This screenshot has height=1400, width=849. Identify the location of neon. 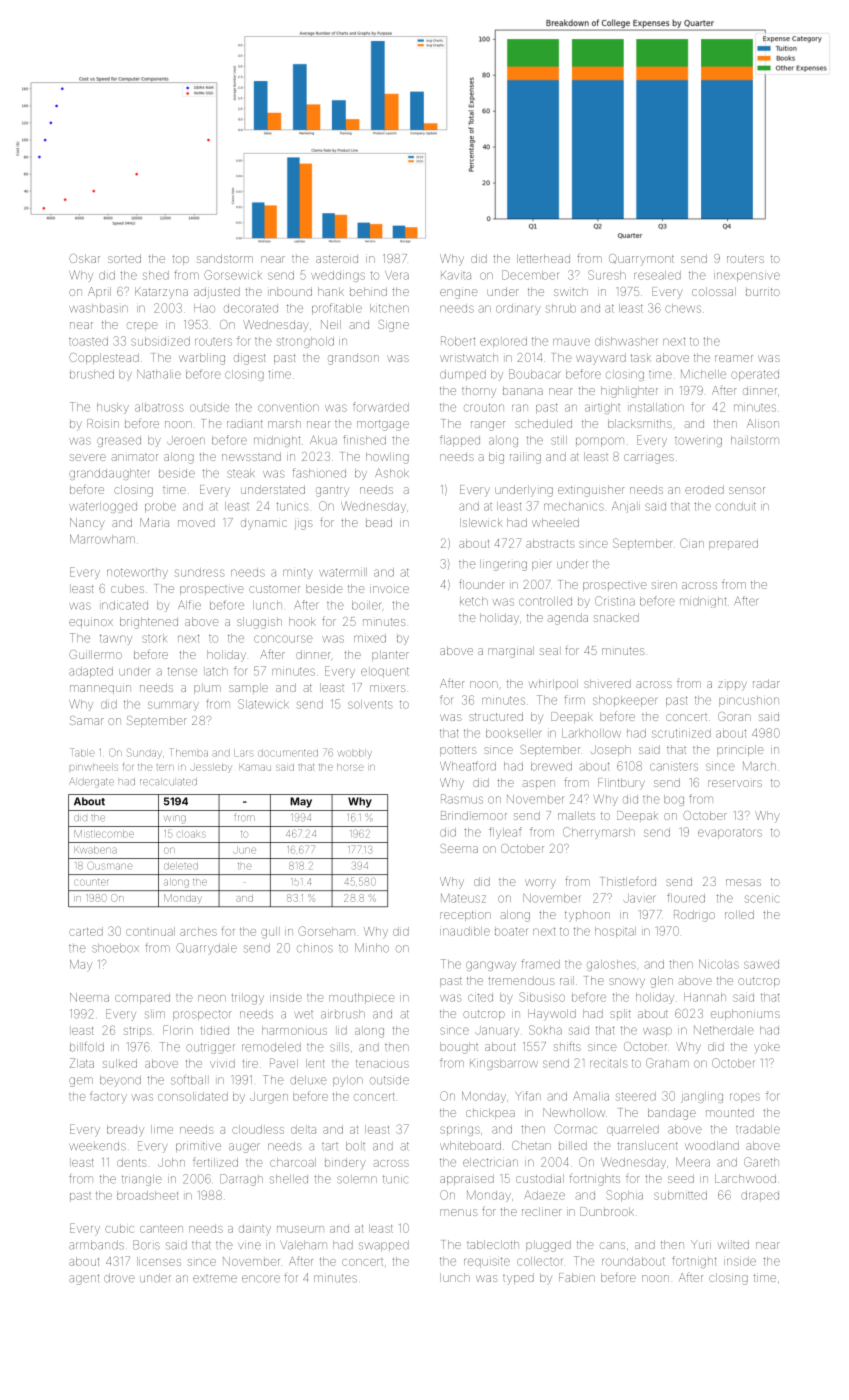
(212, 998).
